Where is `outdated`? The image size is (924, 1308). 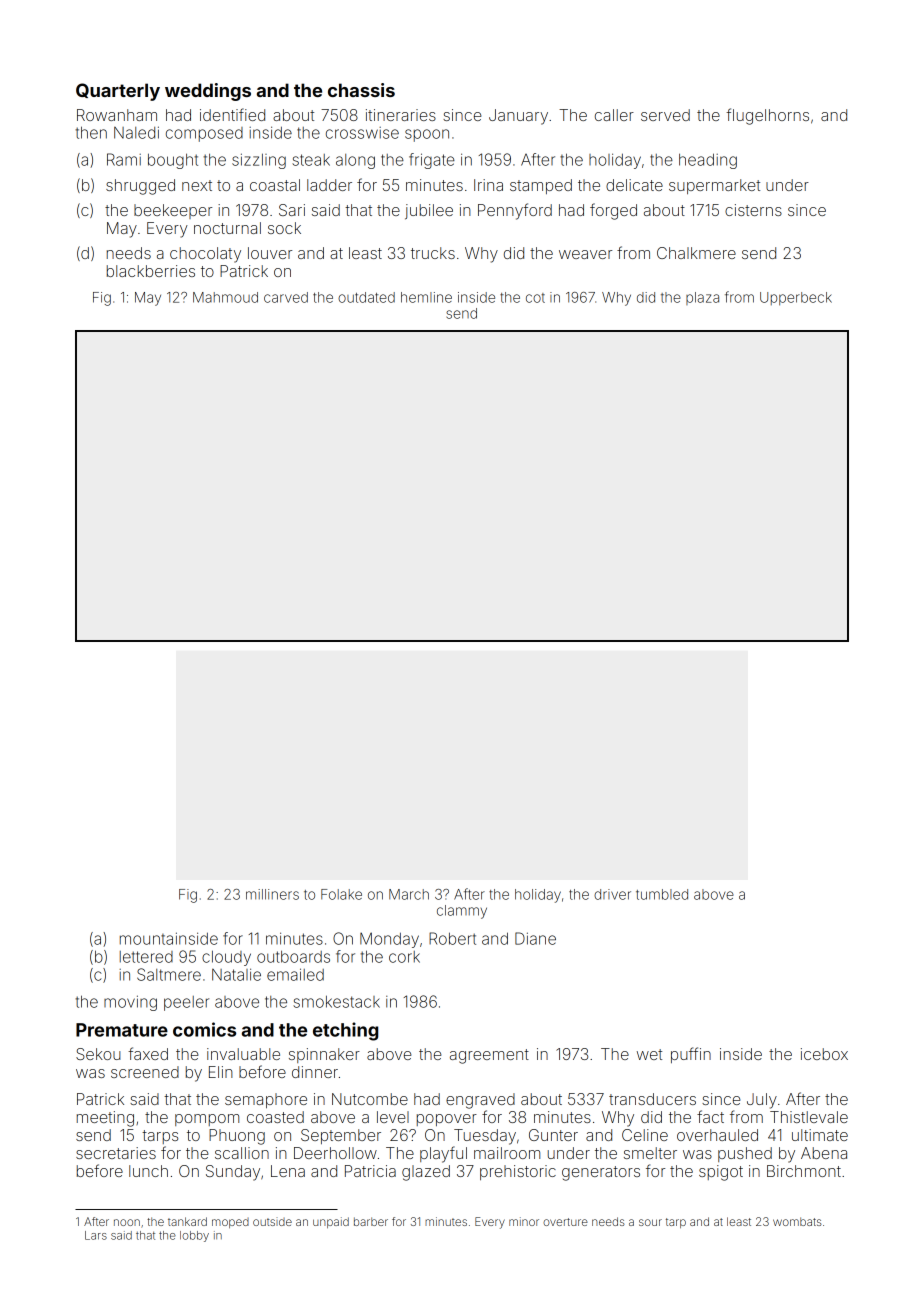
outdated is located at coordinates (366, 297).
